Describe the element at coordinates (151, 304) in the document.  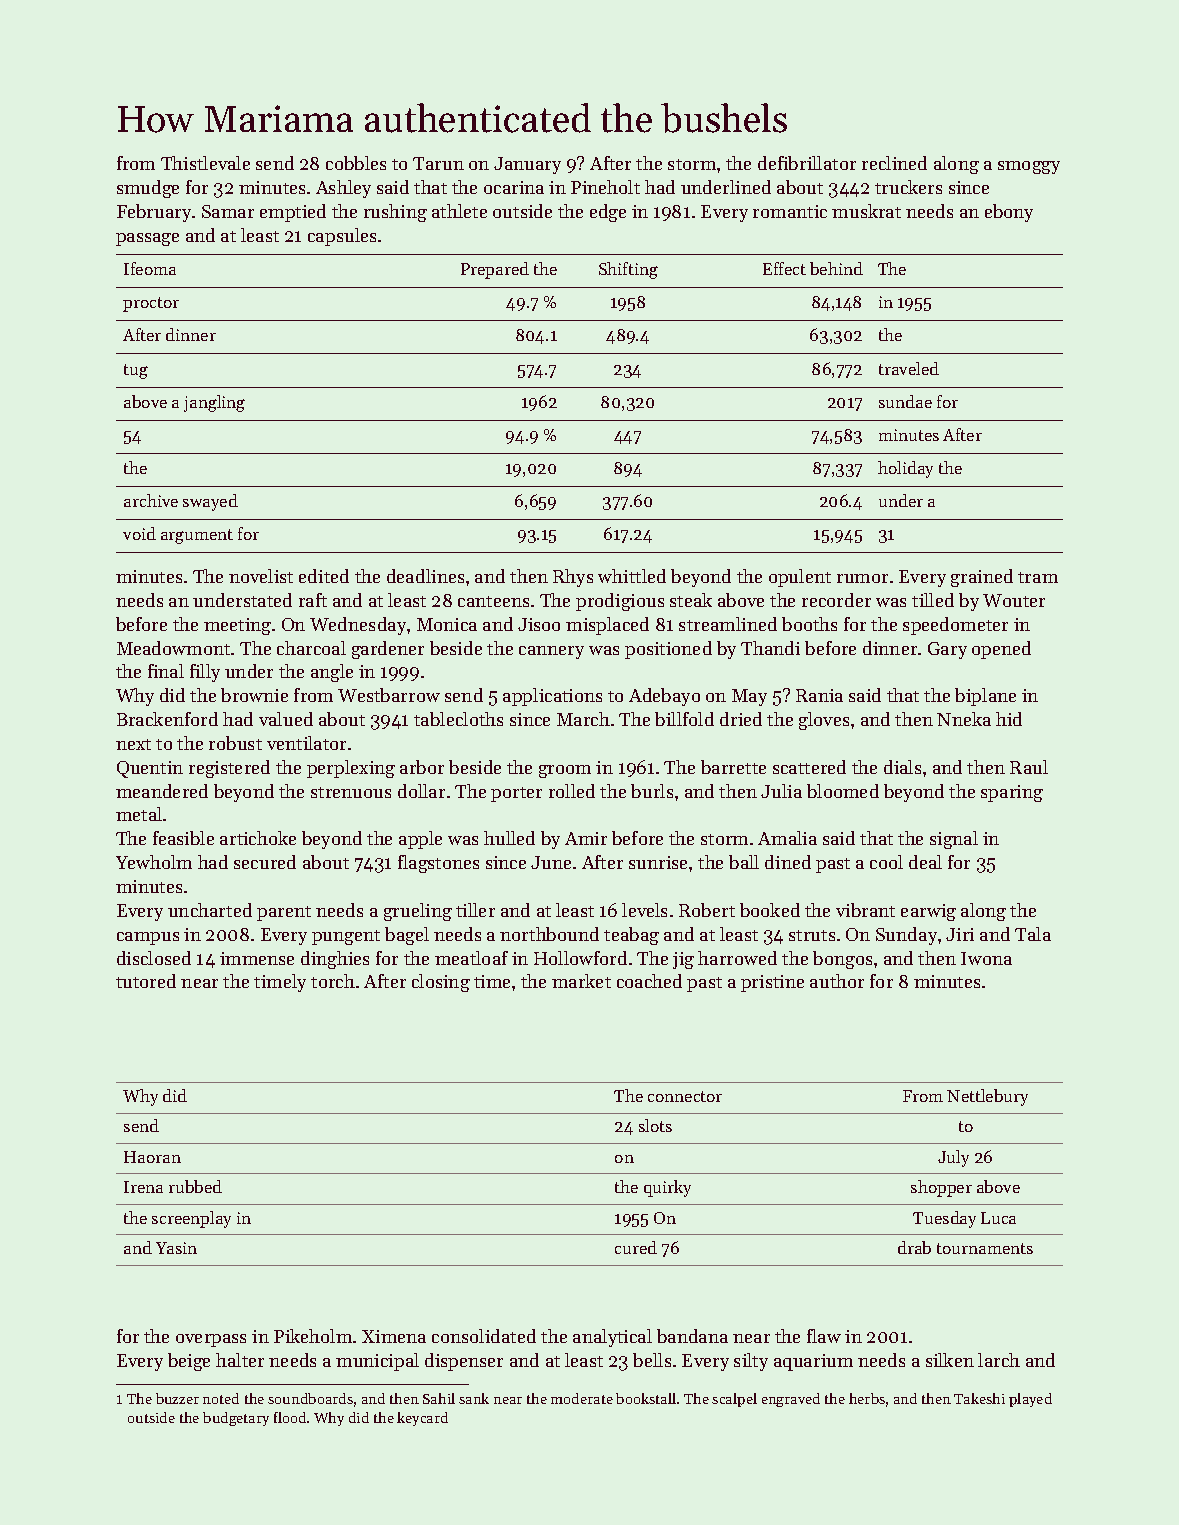
I see `proctor` at that location.
